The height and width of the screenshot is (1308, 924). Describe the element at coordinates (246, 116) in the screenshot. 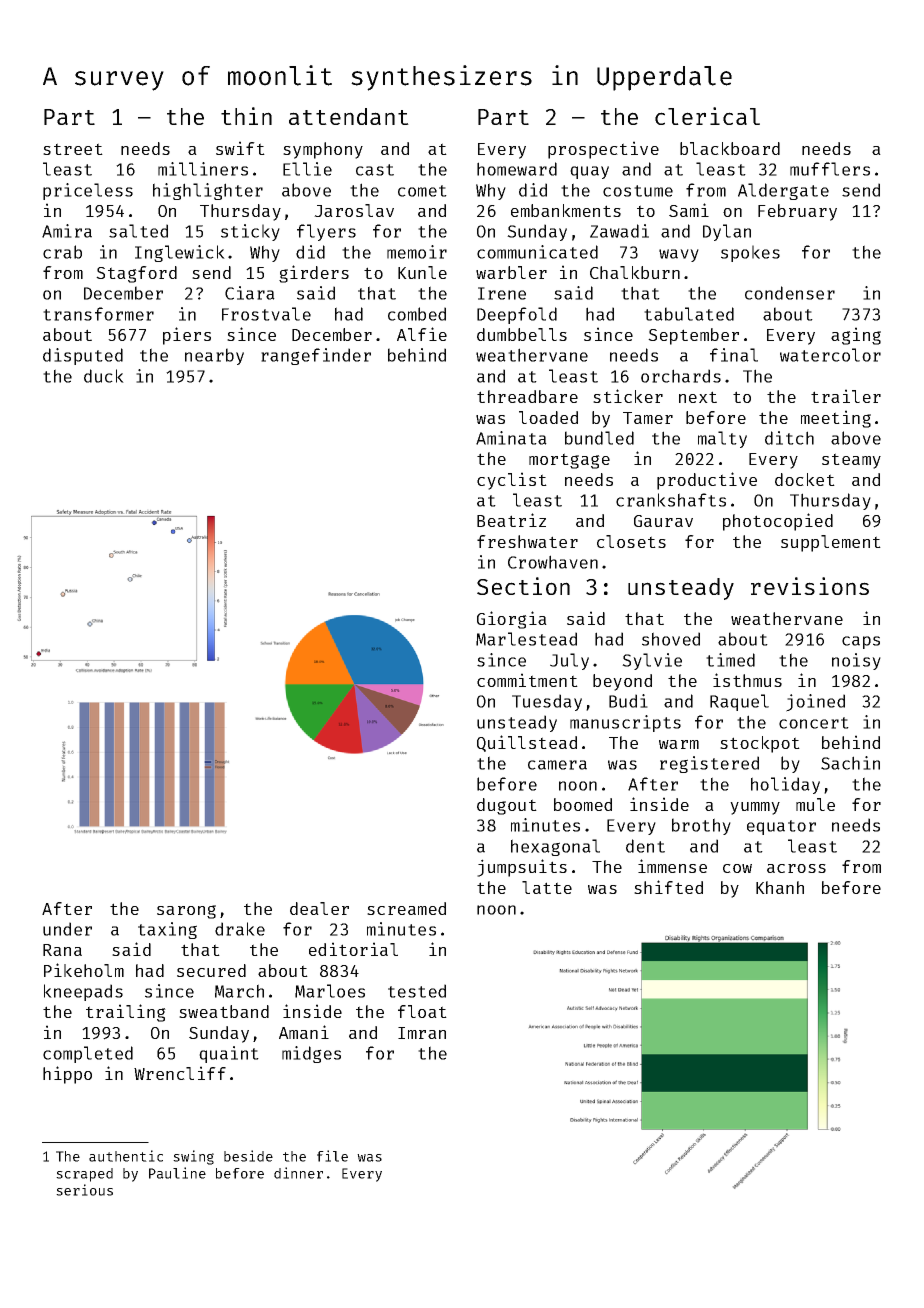

I see `thin` at that location.
